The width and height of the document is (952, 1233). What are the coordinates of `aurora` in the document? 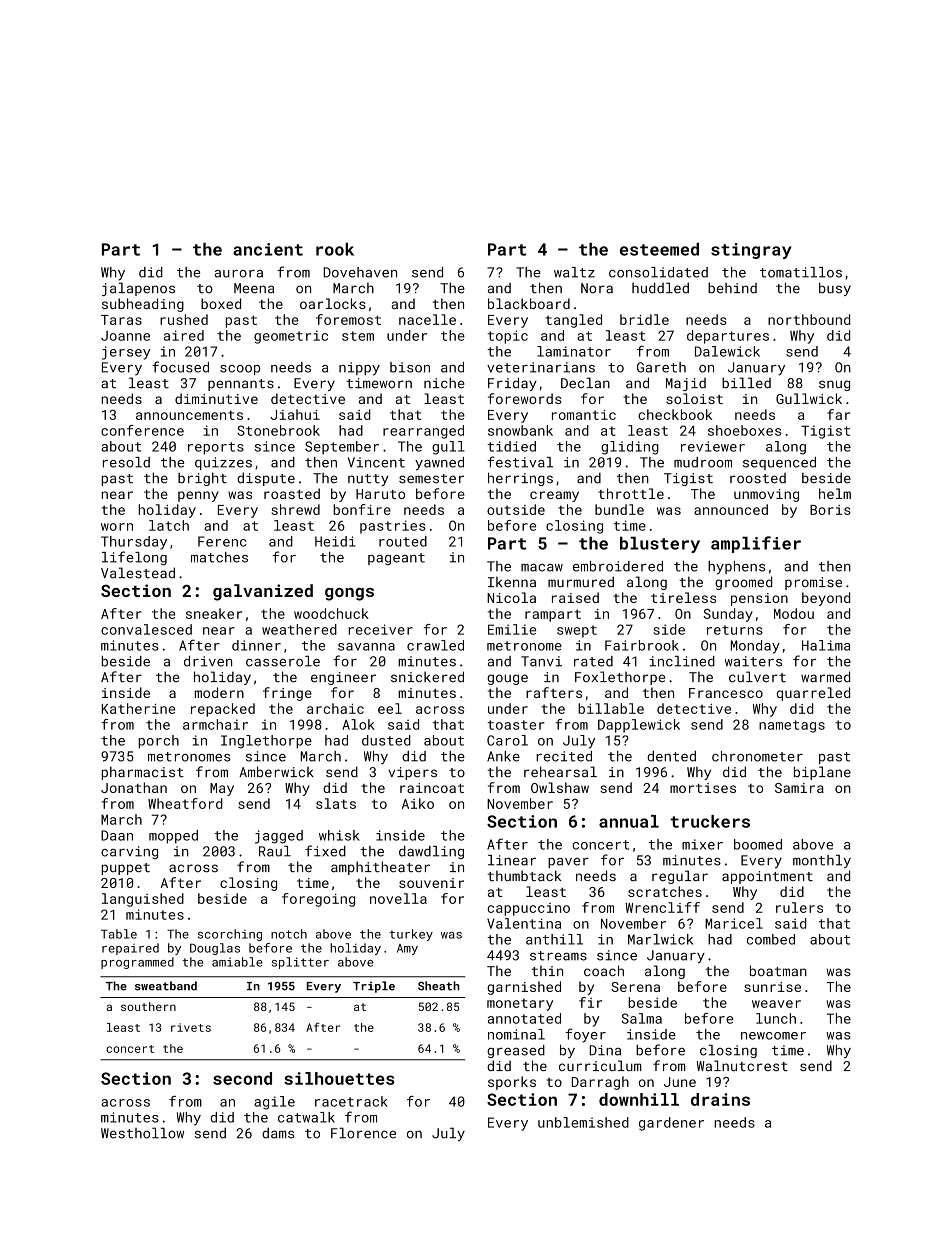 It's located at (239, 274).
